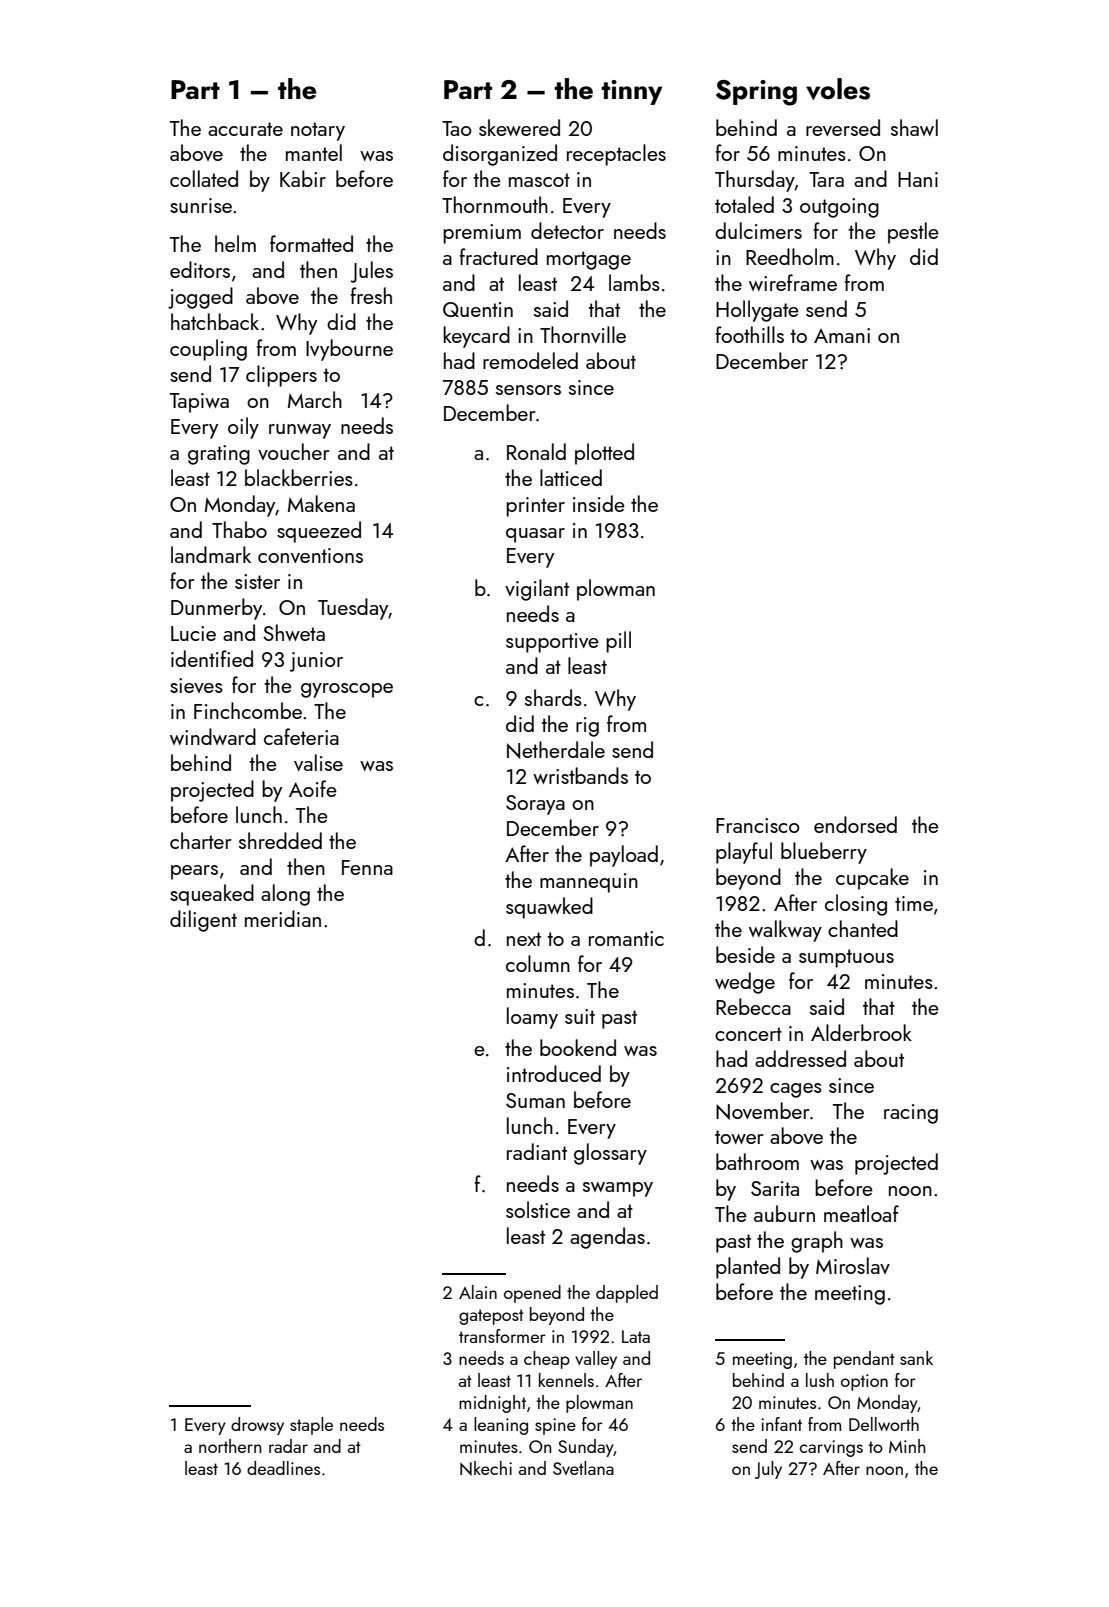 The width and height of the page is (1109, 1607). What do you see at coordinates (492, 1404) in the page?
I see `midnight` at bounding box center [492, 1404].
